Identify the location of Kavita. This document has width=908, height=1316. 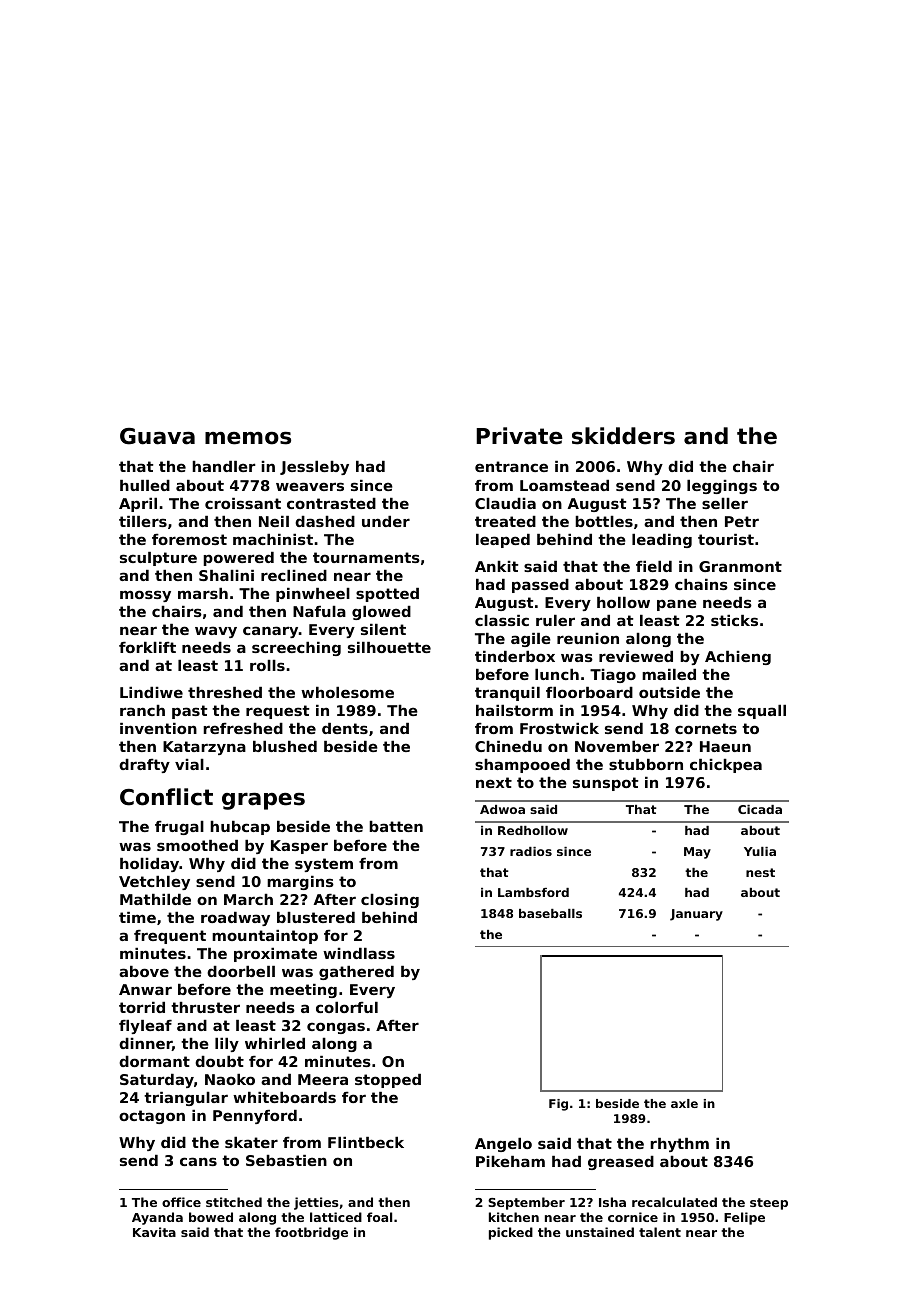
(154, 1232).
